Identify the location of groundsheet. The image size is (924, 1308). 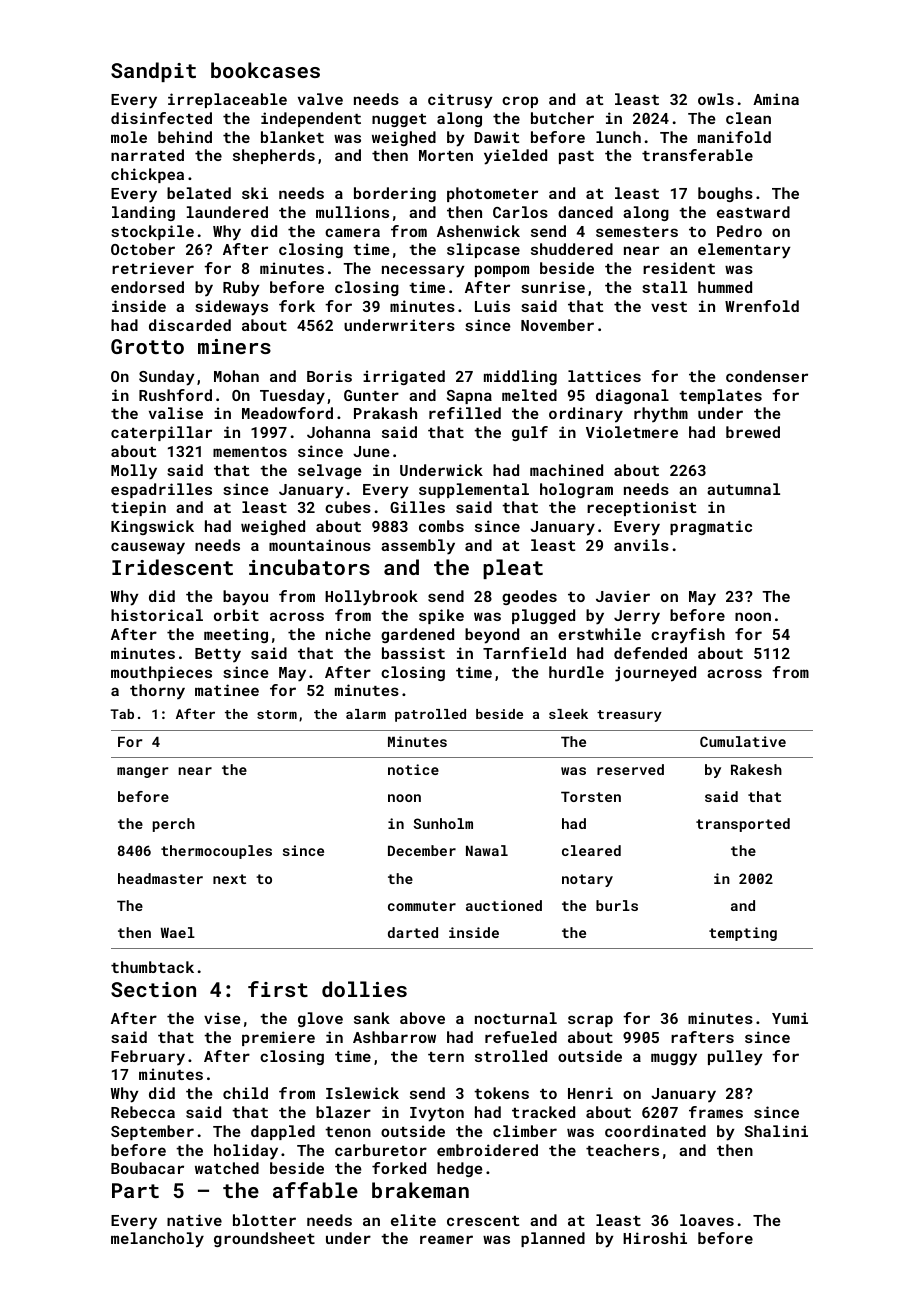
(264, 1239).
